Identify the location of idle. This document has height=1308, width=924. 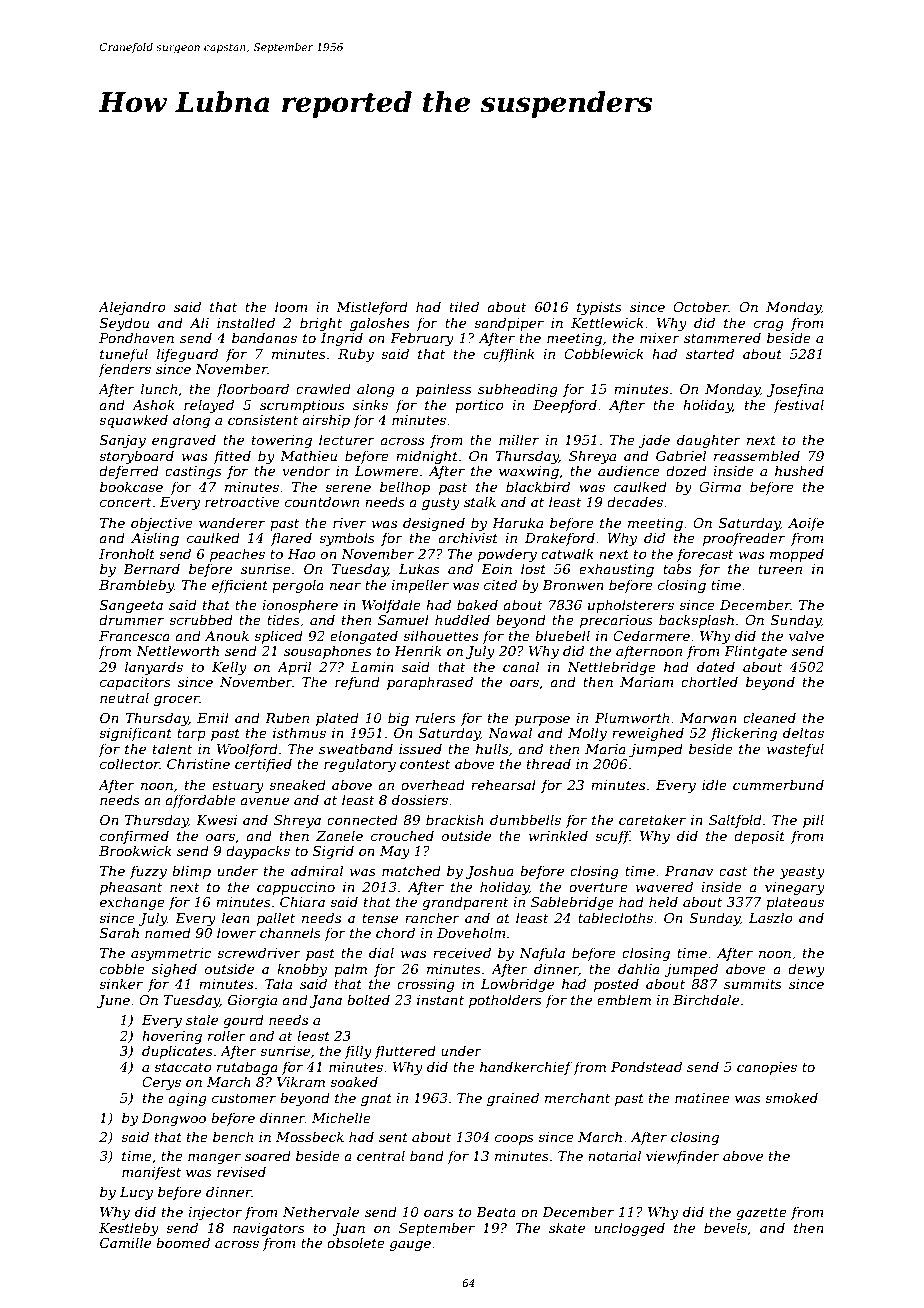
(714, 784).
